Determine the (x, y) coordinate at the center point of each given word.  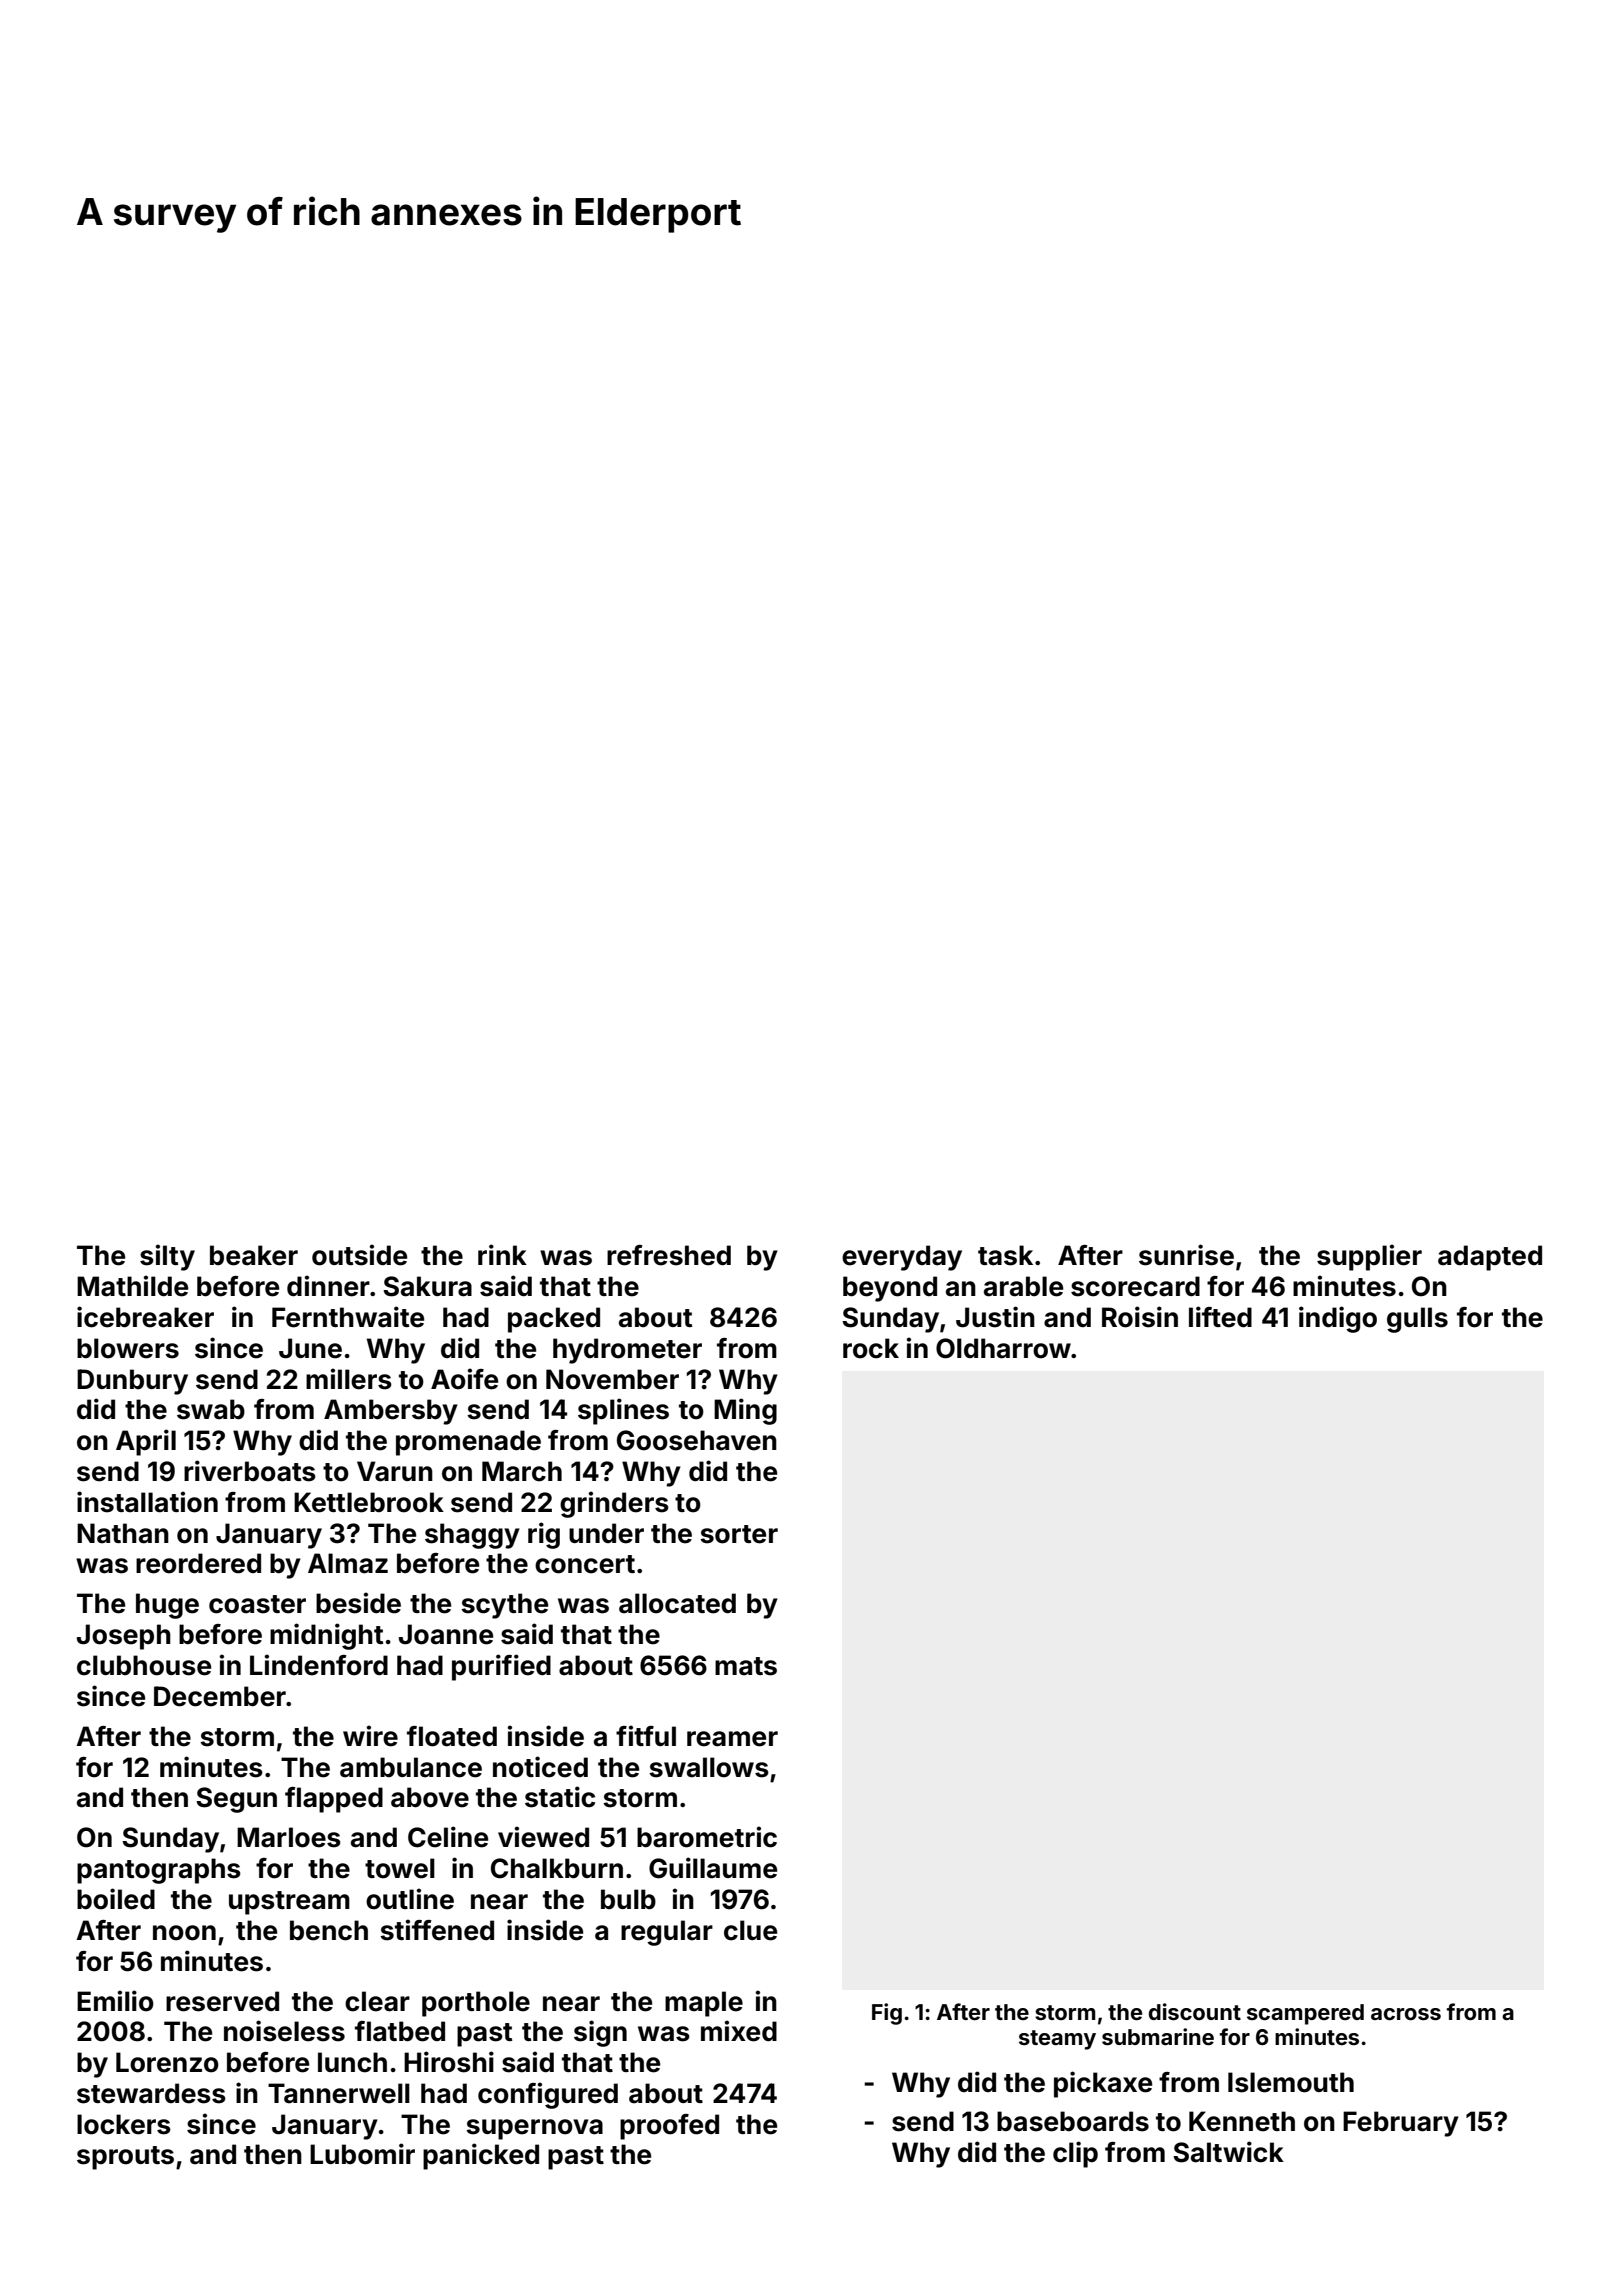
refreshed (669, 1255)
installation (147, 1502)
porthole (476, 2004)
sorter (739, 1534)
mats (746, 1666)
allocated (677, 1603)
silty (167, 1257)
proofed (669, 2127)
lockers (124, 2124)
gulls (1417, 1320)
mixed (739, 2031)
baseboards (1073, 2121)
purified (501, 1667)
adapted (1490, 1258)
